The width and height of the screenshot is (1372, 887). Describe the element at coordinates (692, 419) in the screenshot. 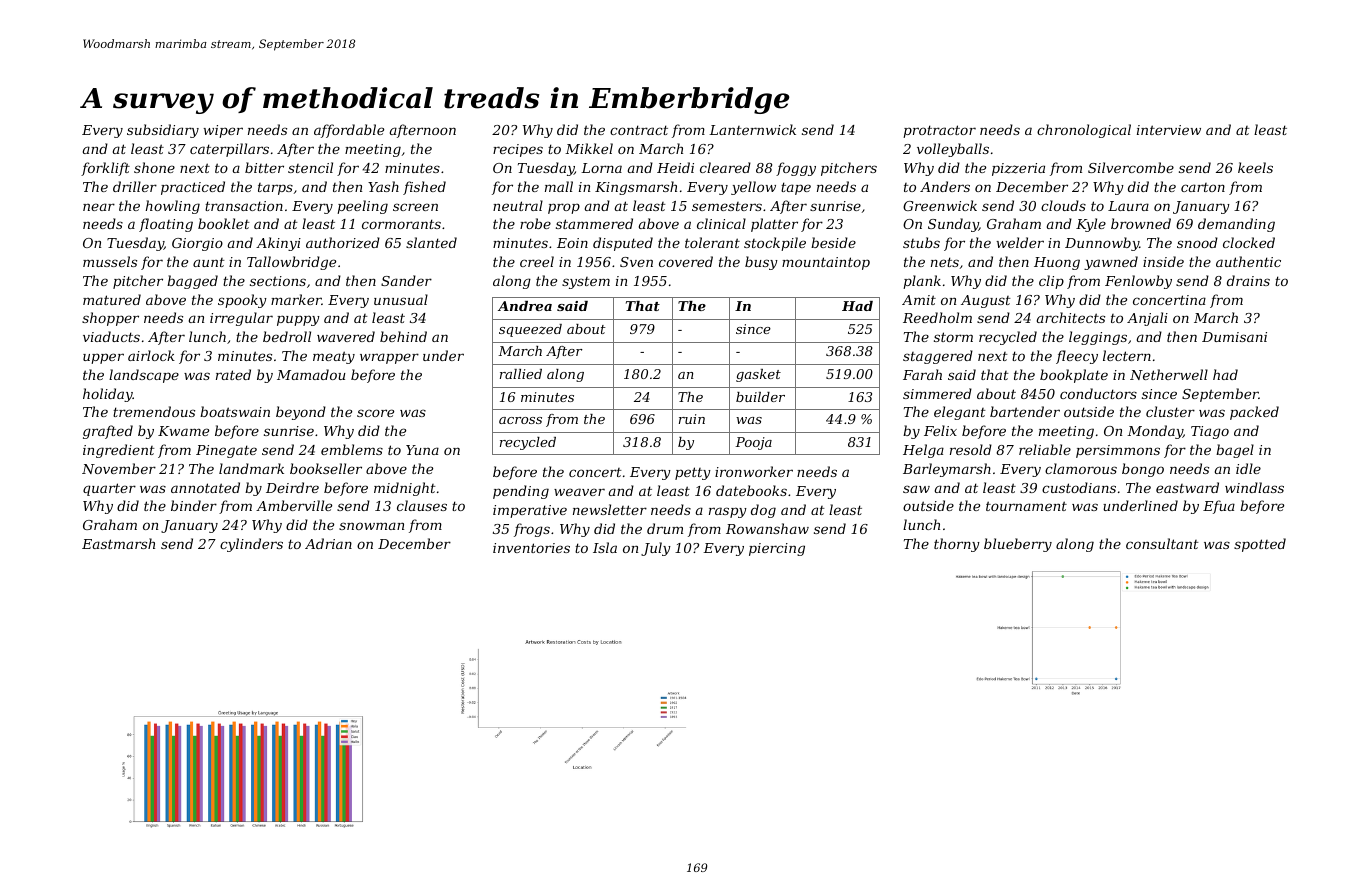

I see `ruin` at that location.
